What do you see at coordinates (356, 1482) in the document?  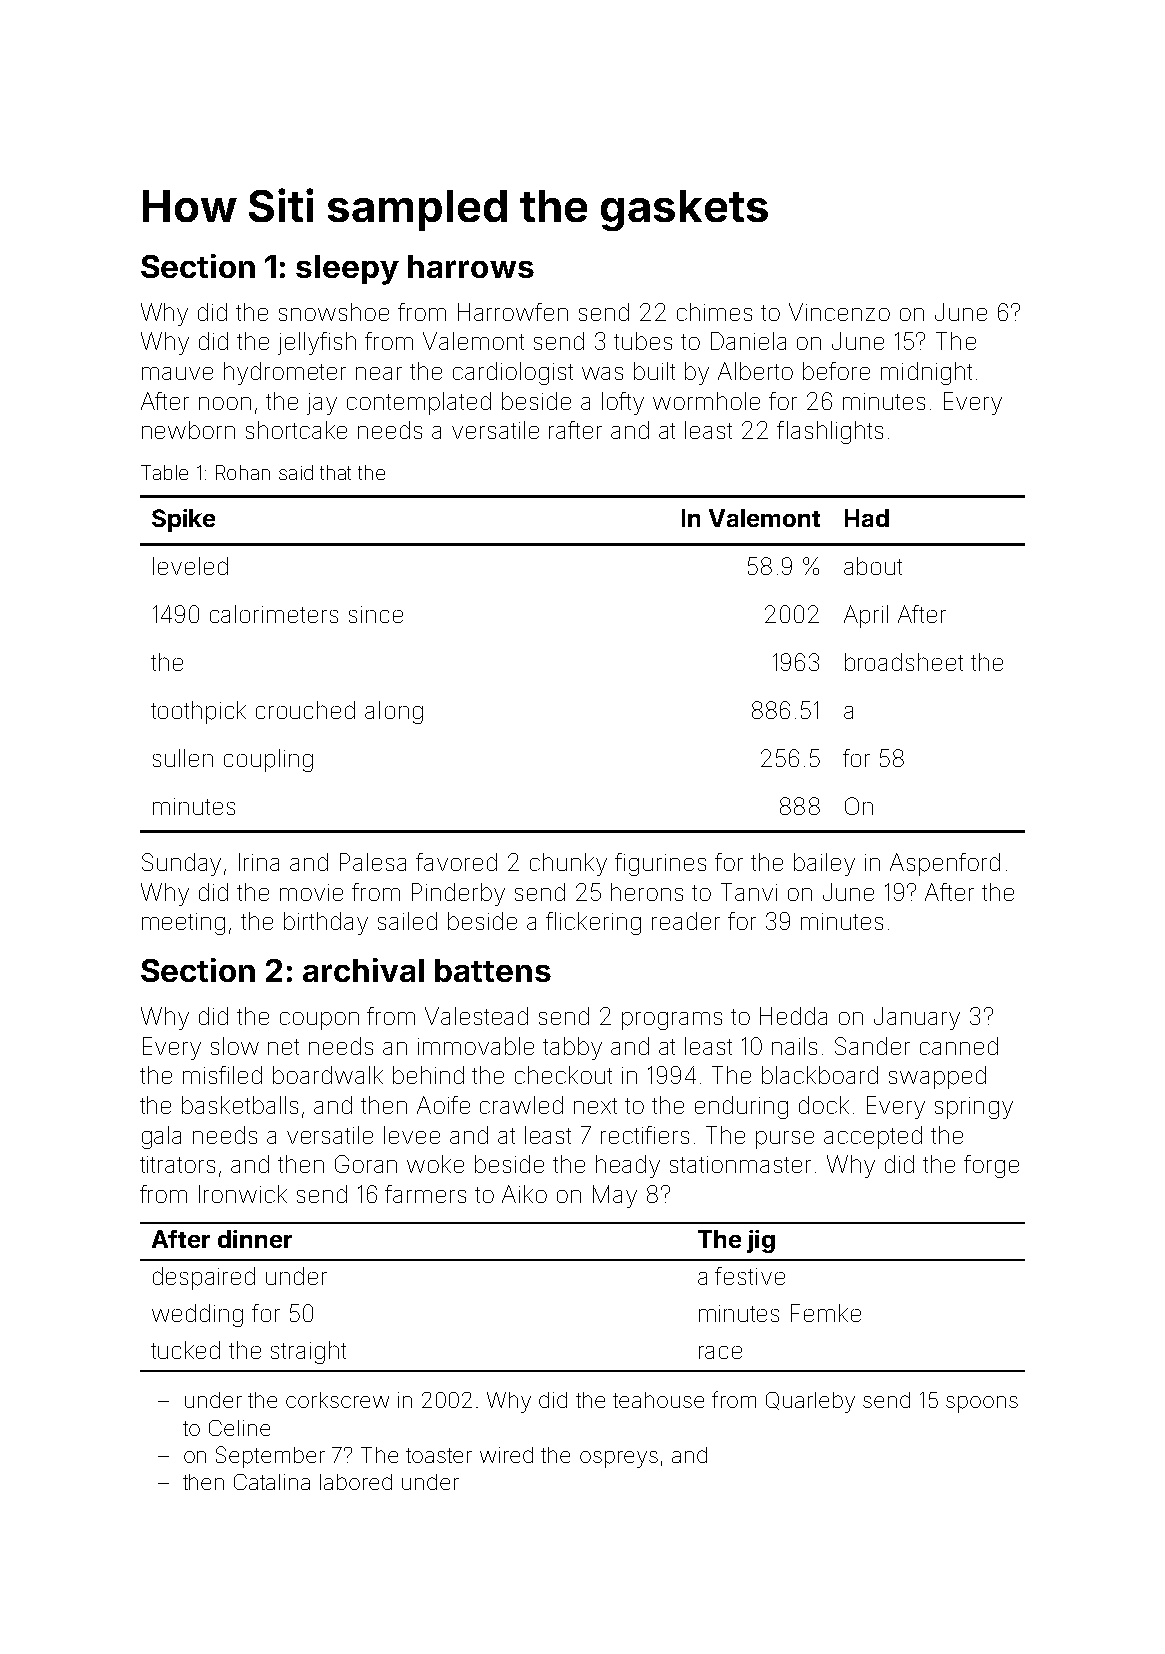 I see `labored` at bounding box center [356, 1482].
